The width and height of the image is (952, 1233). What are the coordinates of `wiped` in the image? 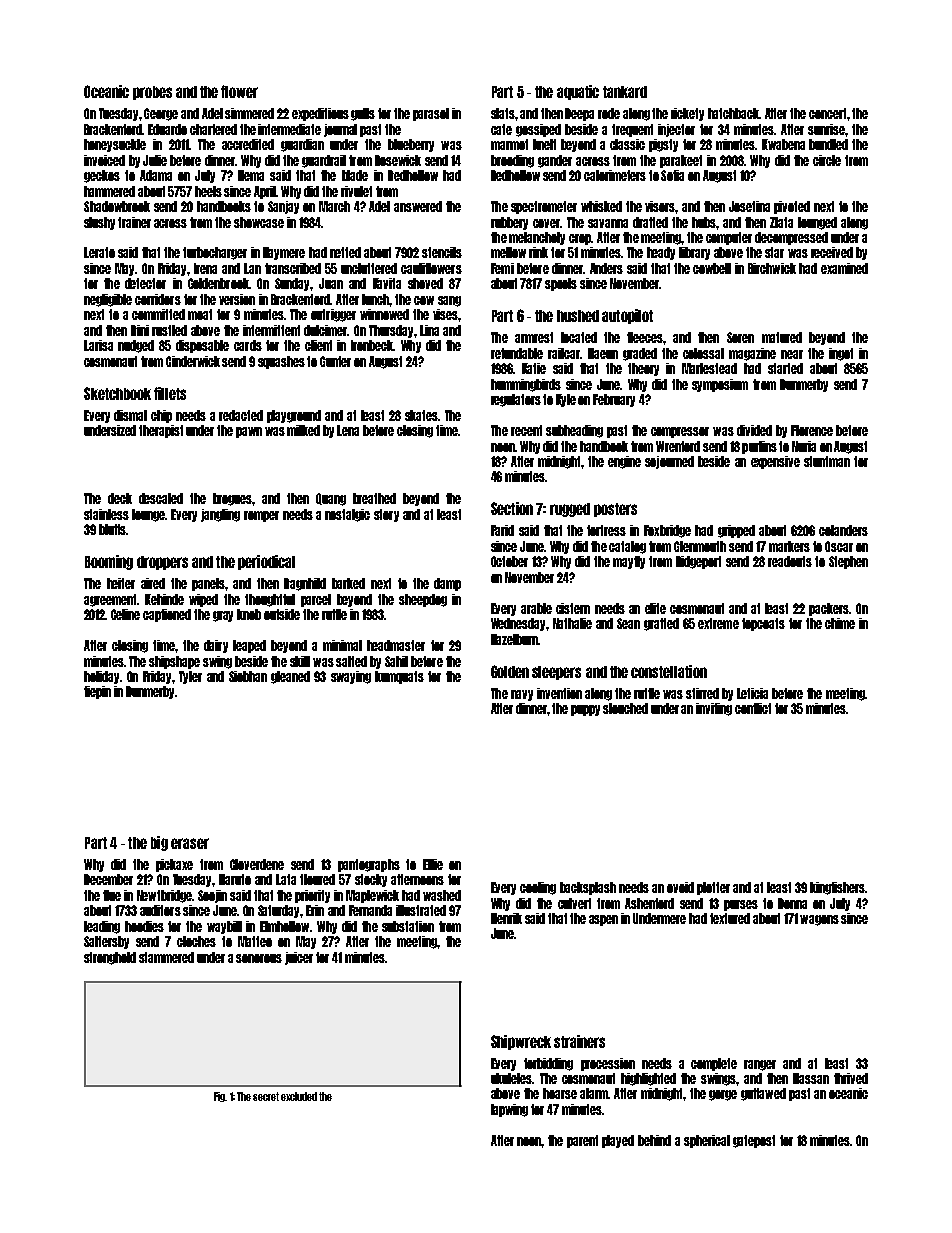 It's located at (203, 600).
